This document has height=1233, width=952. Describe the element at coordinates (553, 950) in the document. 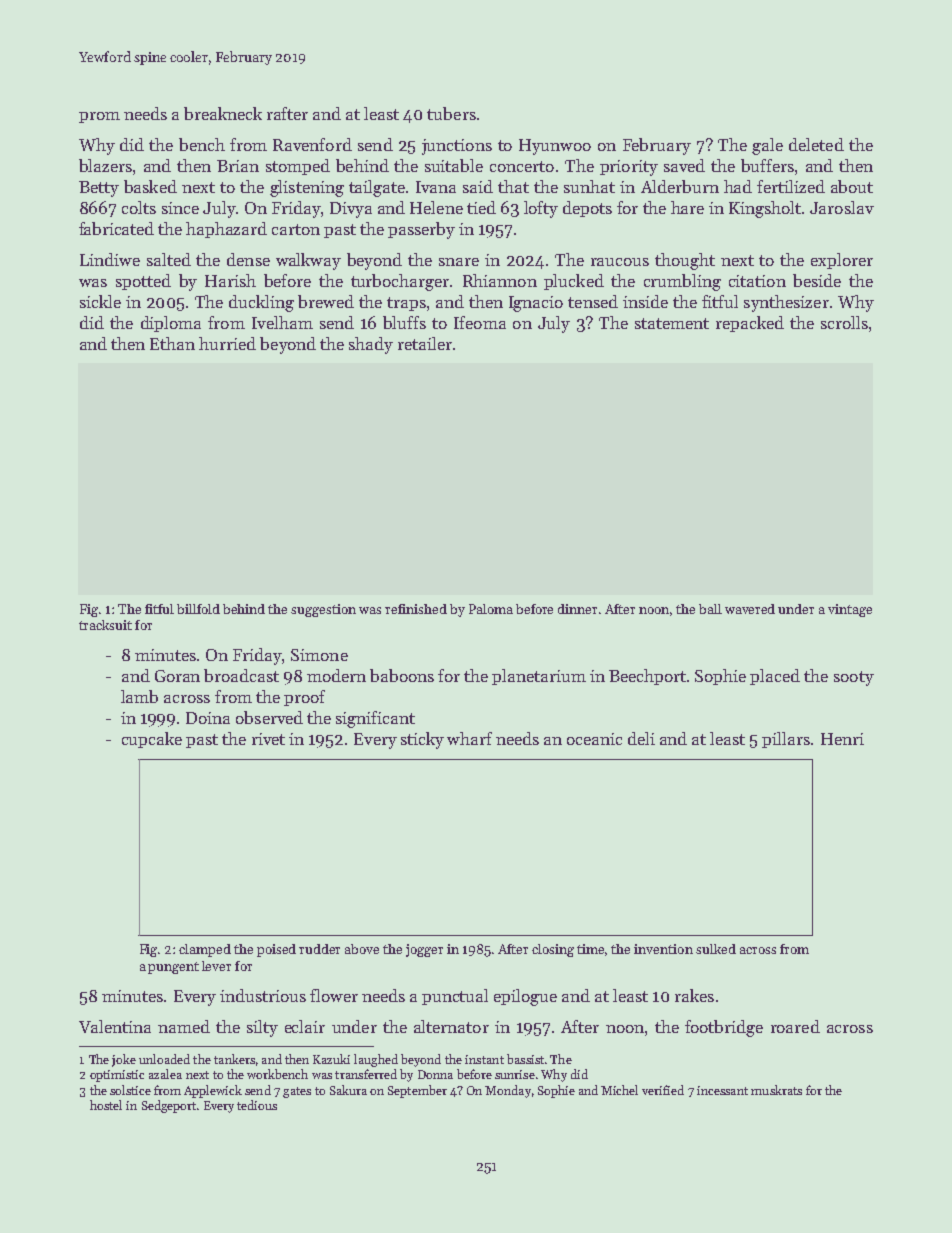

I see `closing` at that location.
